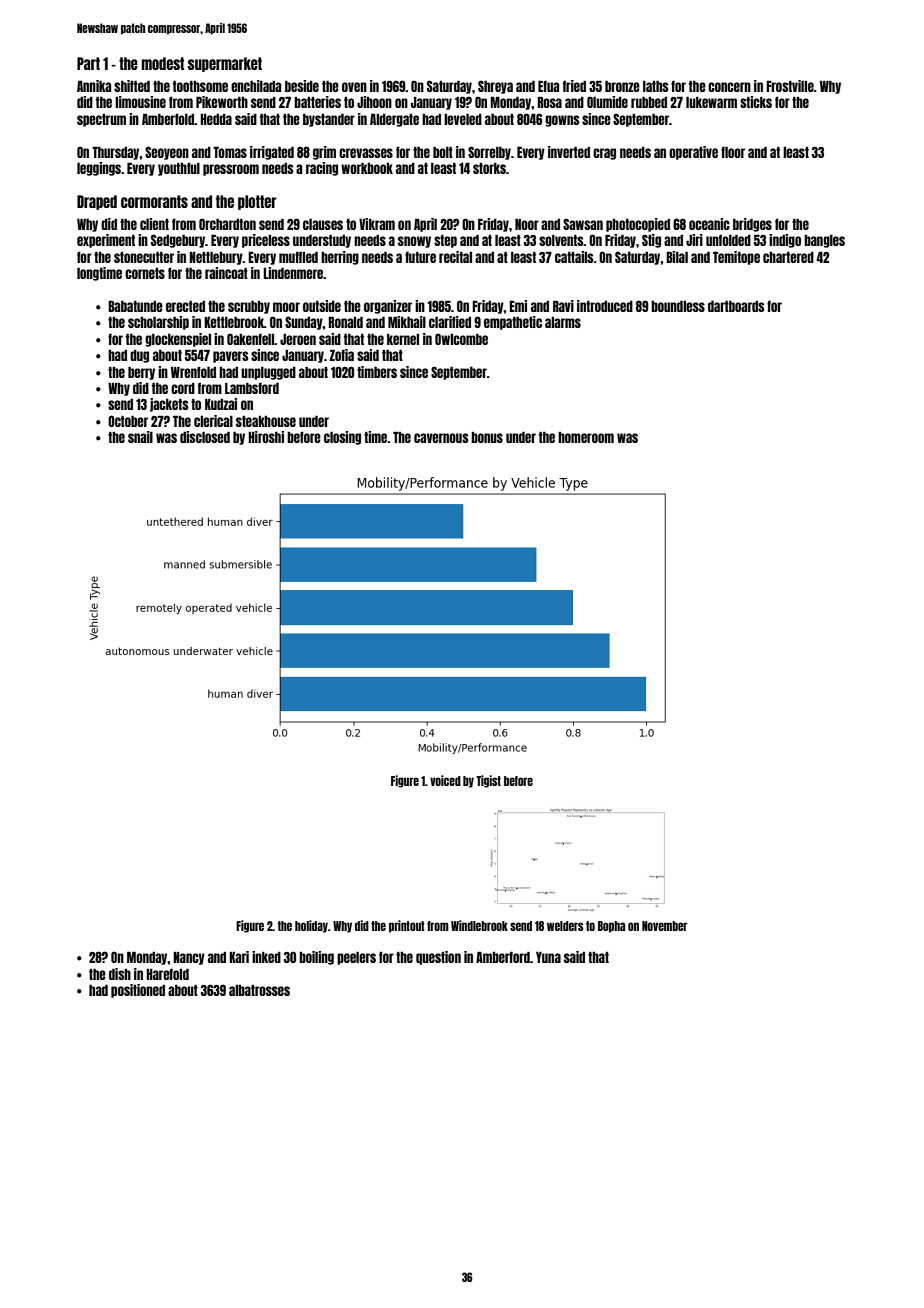  Describe the element at coordinates (99, 169) in the screenshot. I see `leggings` at that location.
